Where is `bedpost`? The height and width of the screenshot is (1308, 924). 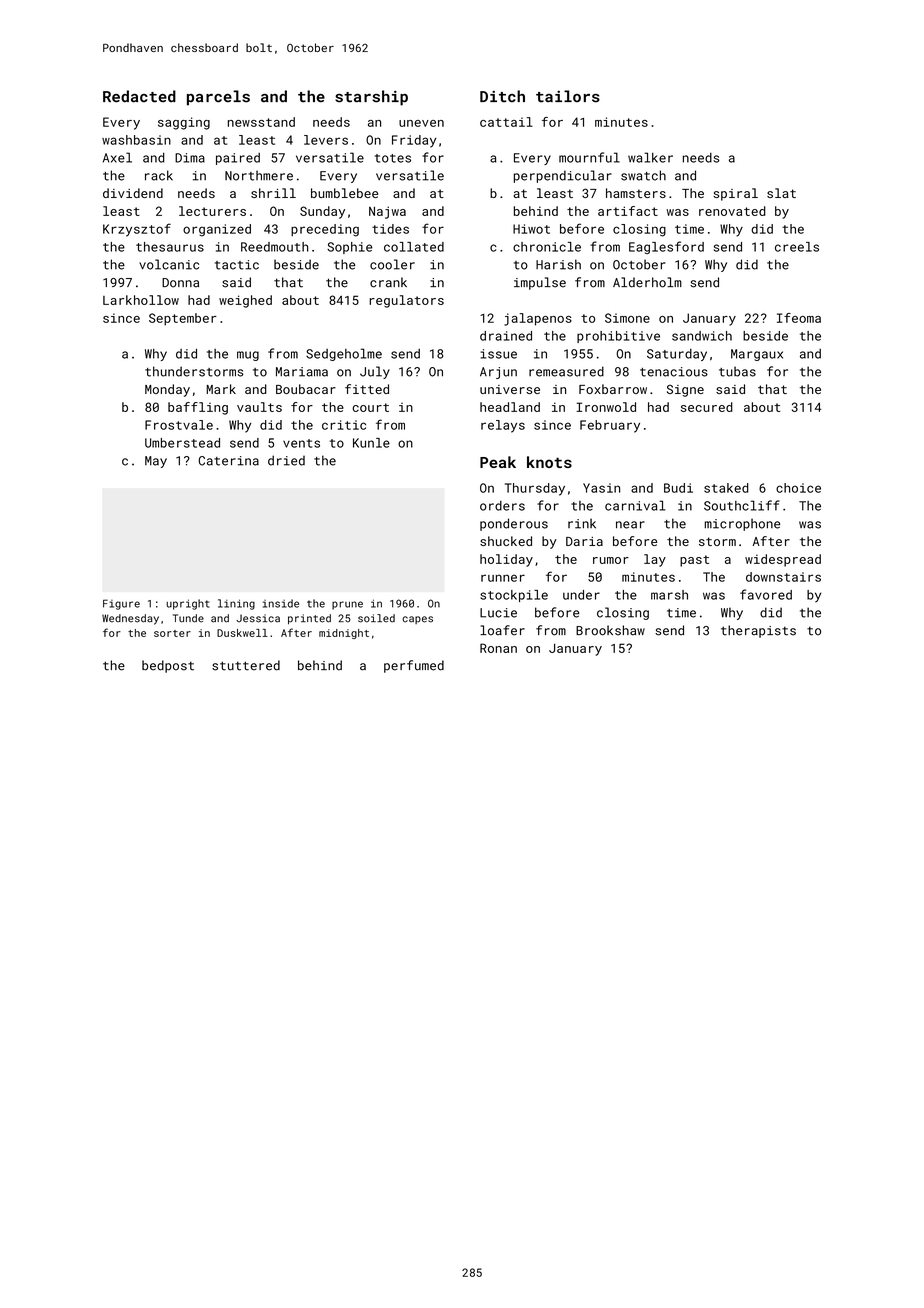 bedpost is located at coordinates (168, 666).
